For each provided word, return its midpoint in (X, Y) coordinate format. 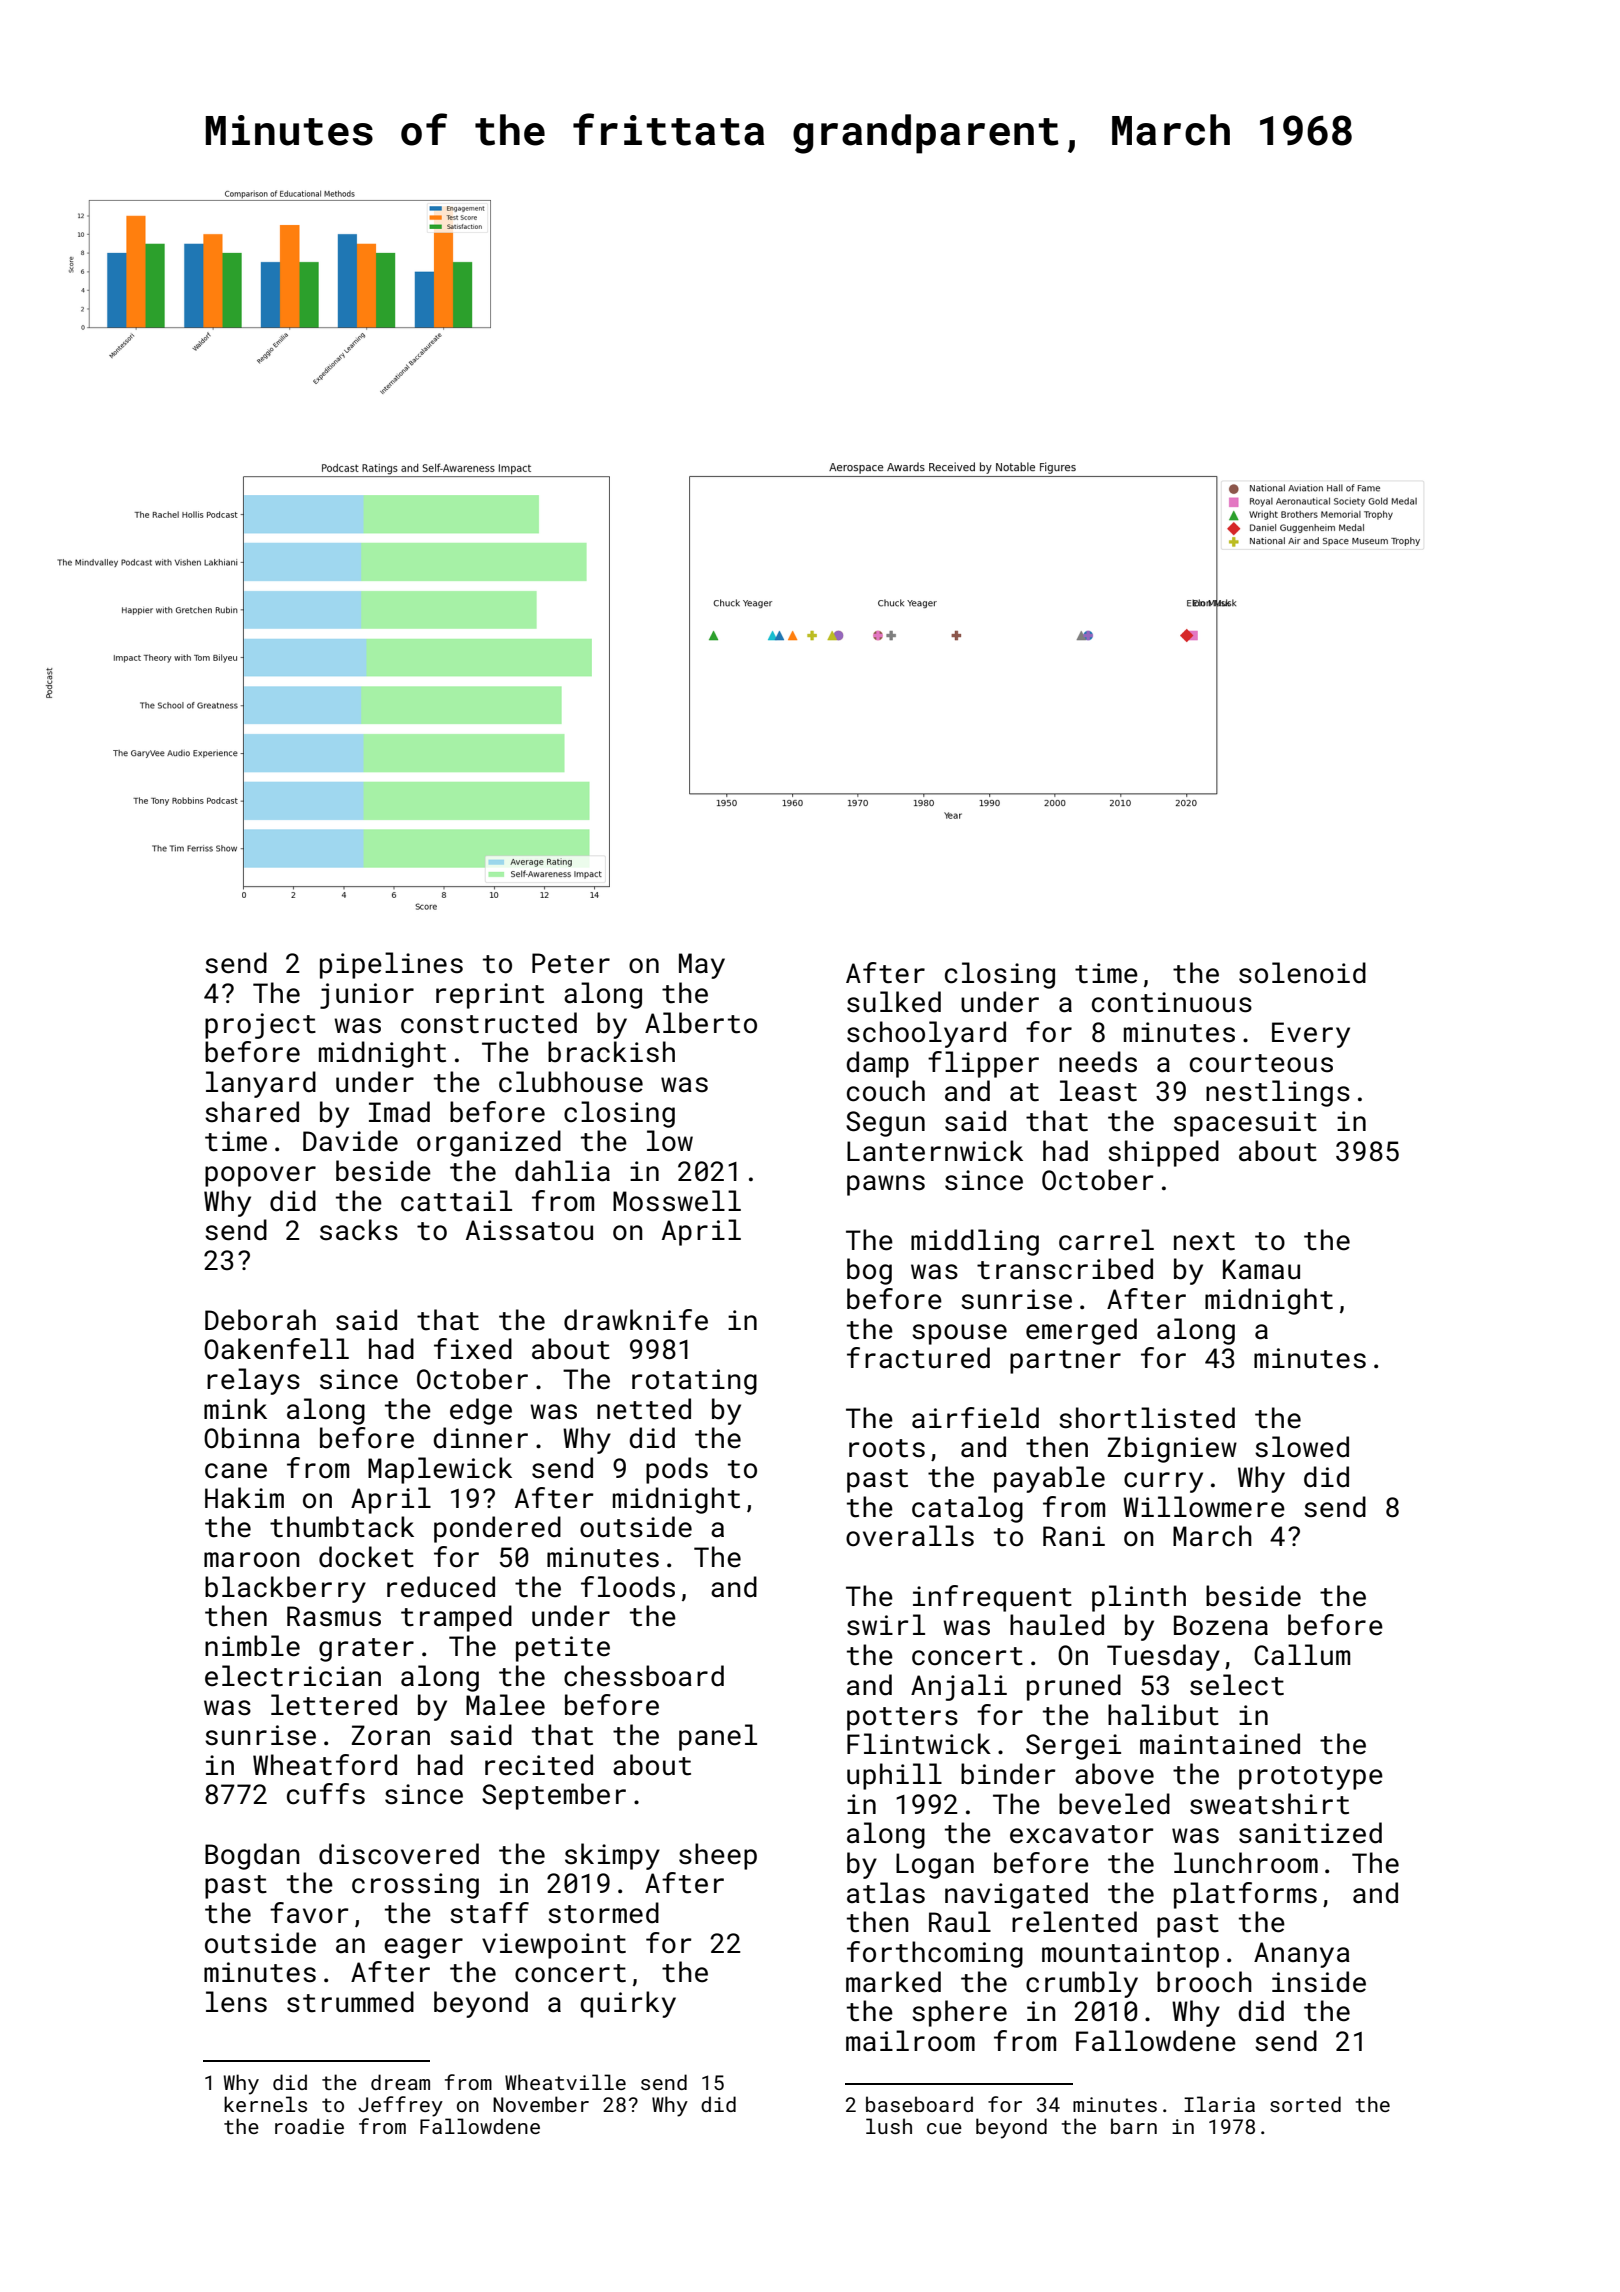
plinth (1139, 1598)
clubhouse (571, 1082)
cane (236, 1471)
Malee (505, 1705)
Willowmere (1204, 1507)
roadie (309, 2126)
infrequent (992, 1598)
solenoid (1302, 973)
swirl (886, 1625)
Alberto (701, 1023)
